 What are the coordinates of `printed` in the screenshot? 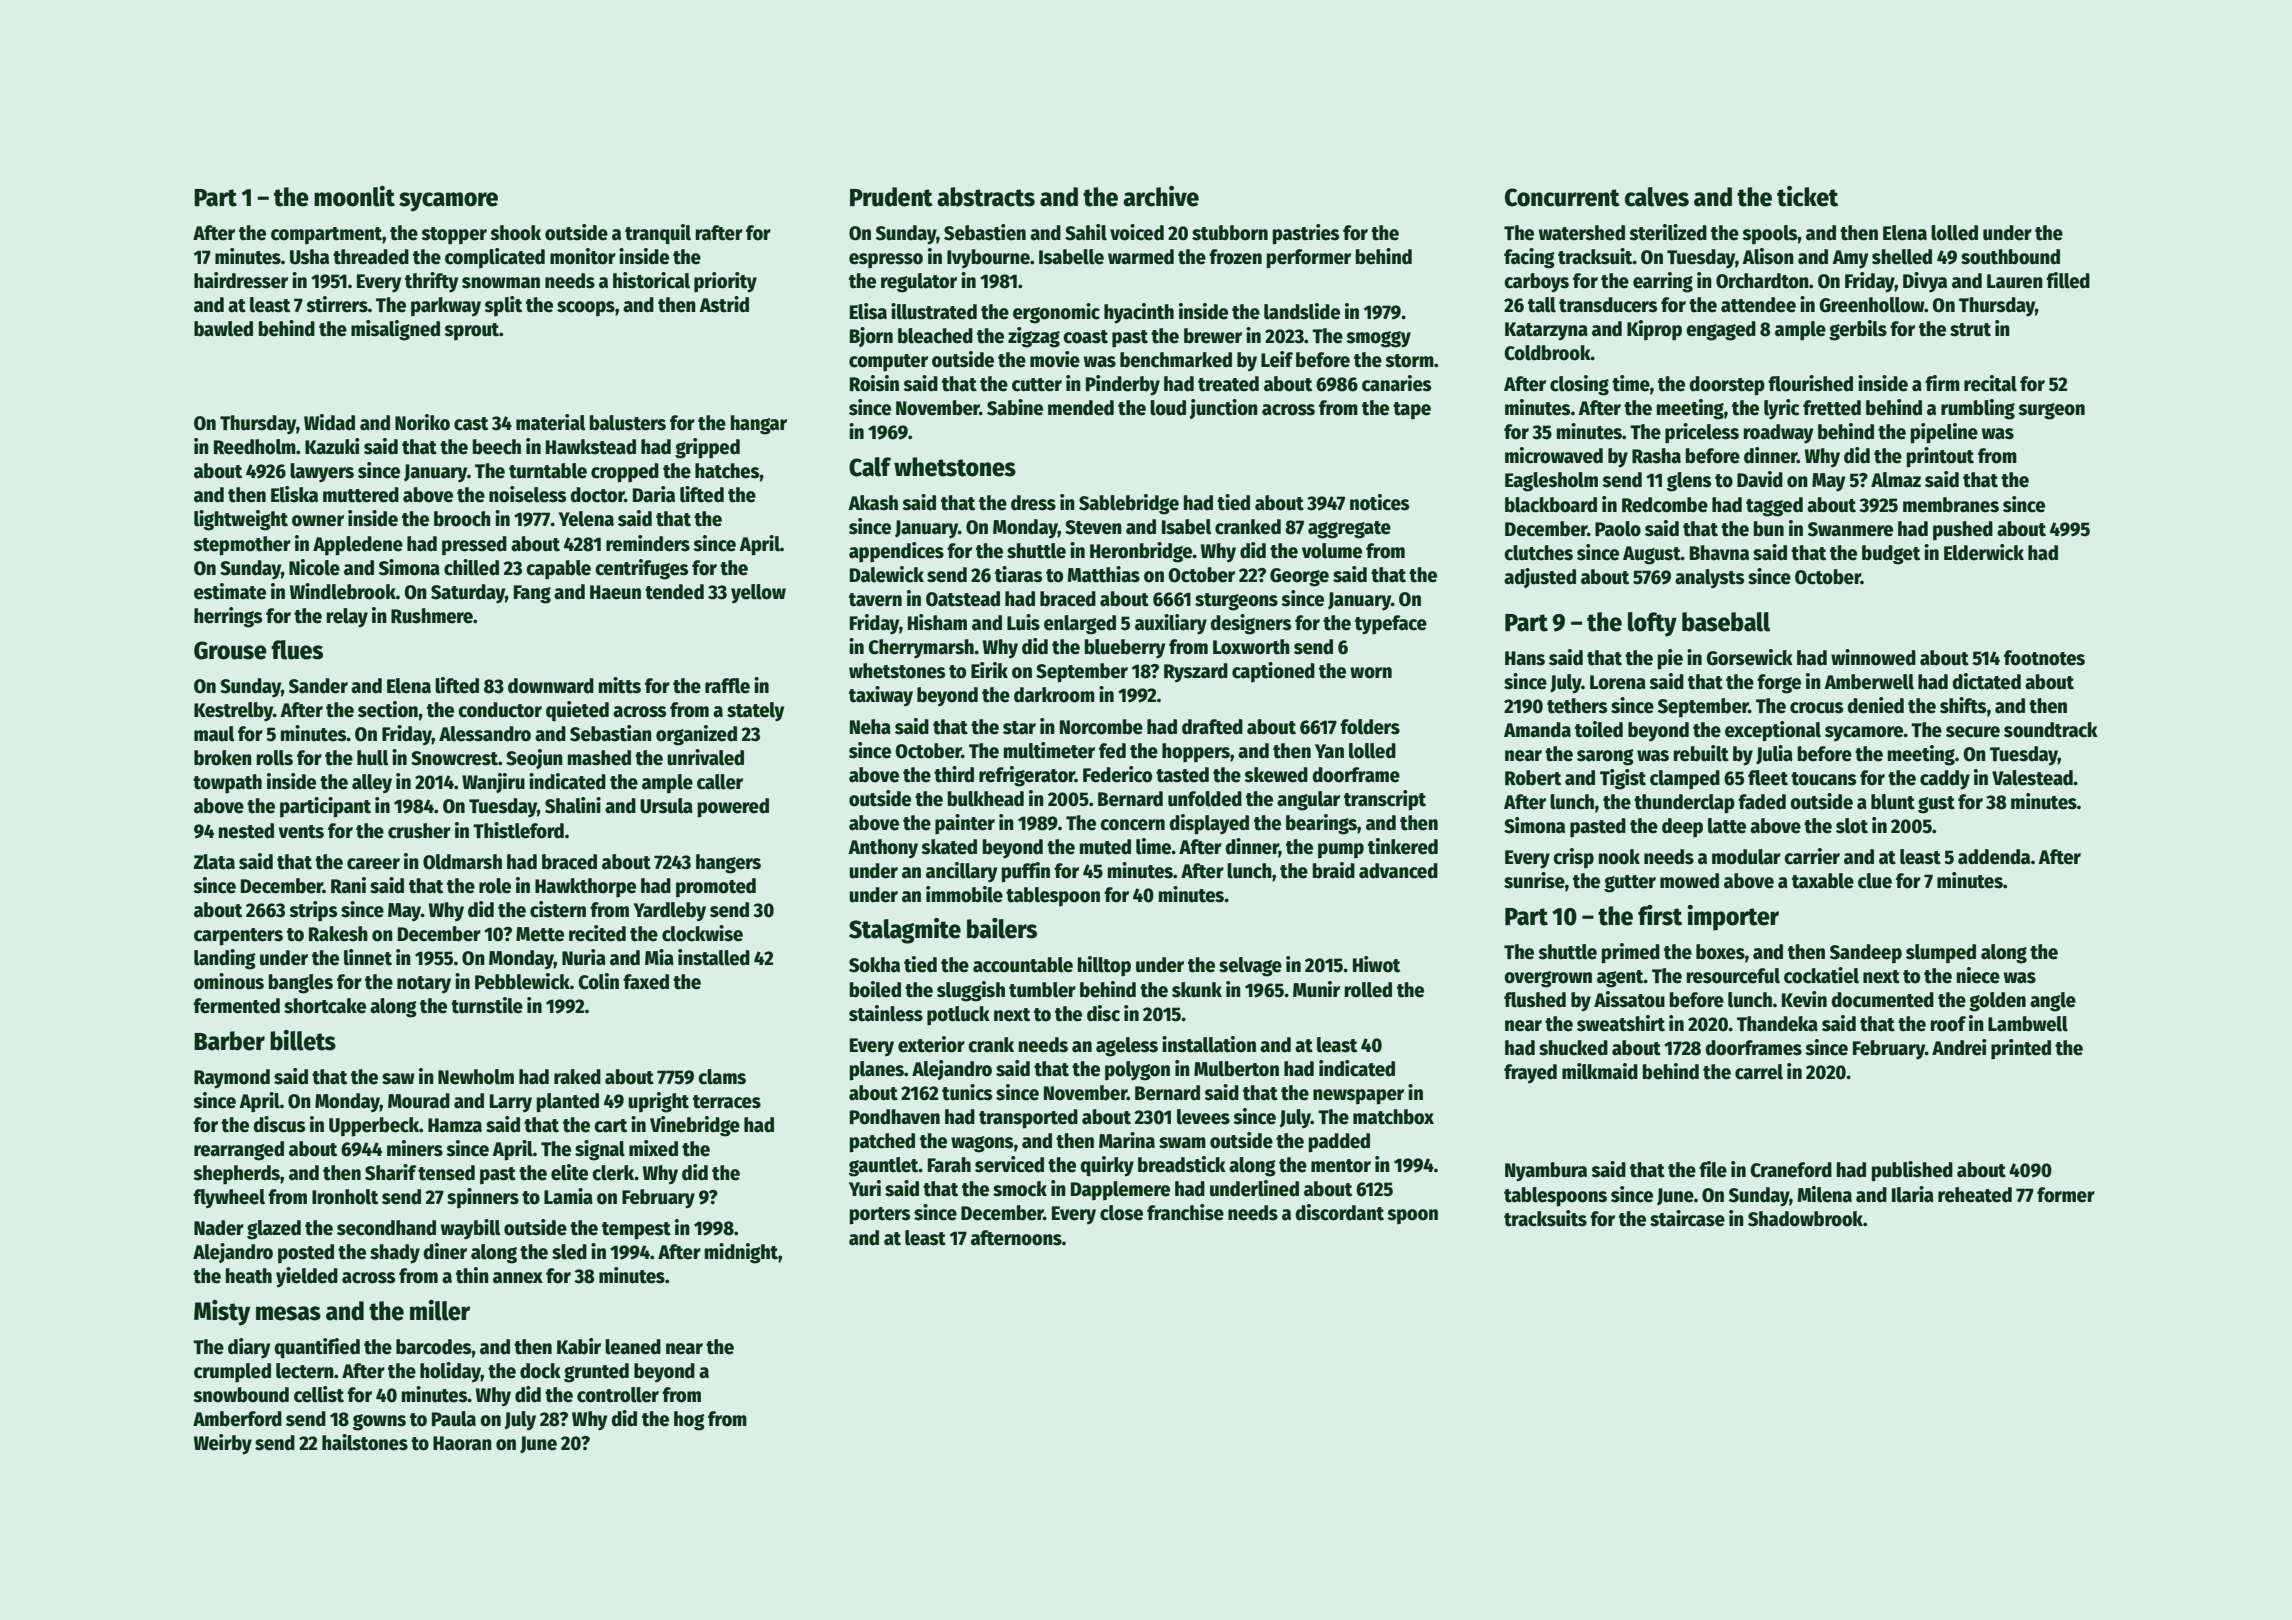 It's located at (2021, 1049).
